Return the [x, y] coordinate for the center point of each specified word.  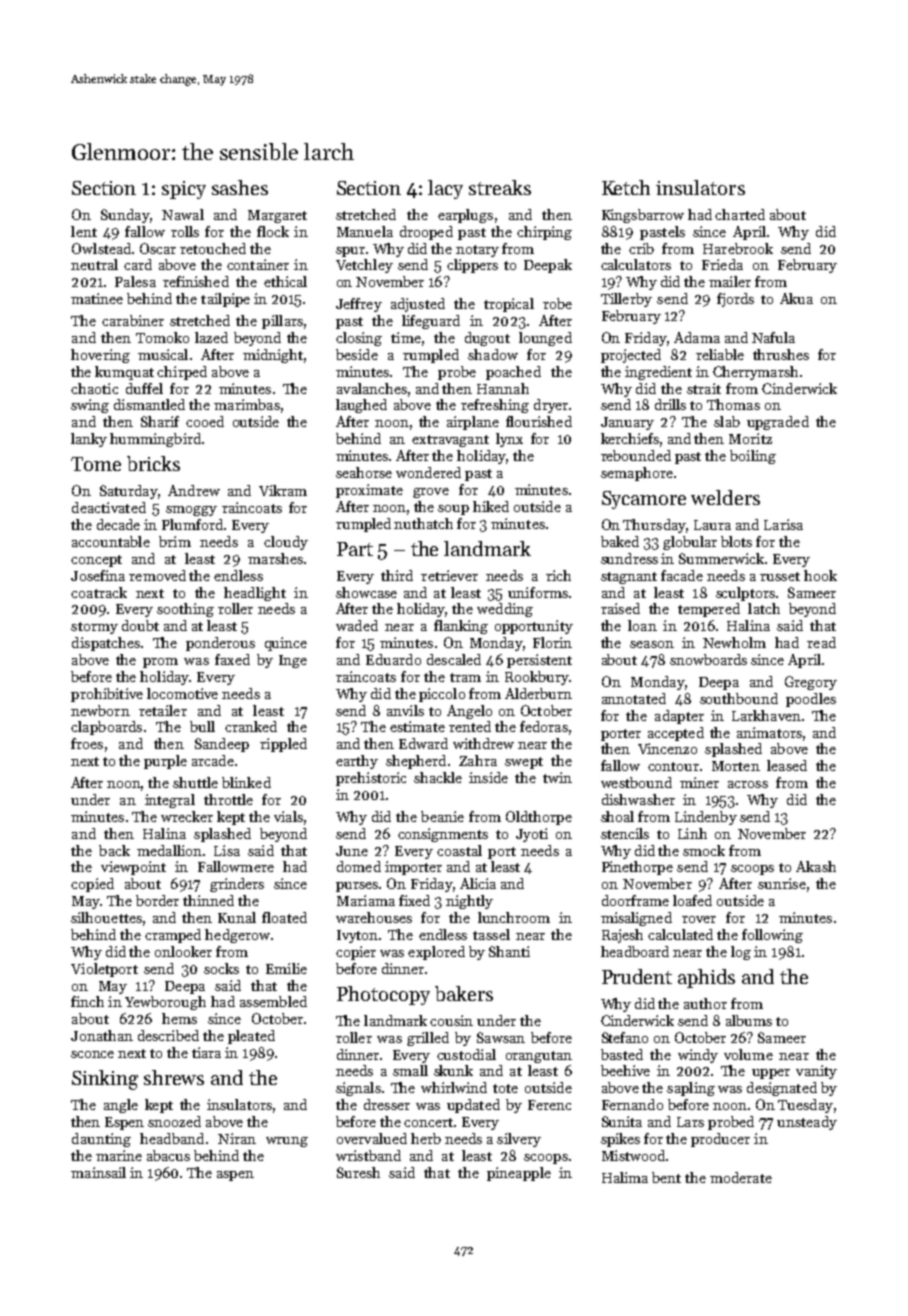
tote [505, 1088]
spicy [184, 190]
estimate [417, 726]
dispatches [106, 644]
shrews [174, 1077]
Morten [736, 766]
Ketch [626, 187]
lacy [445, 189]
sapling [691, 1089]
